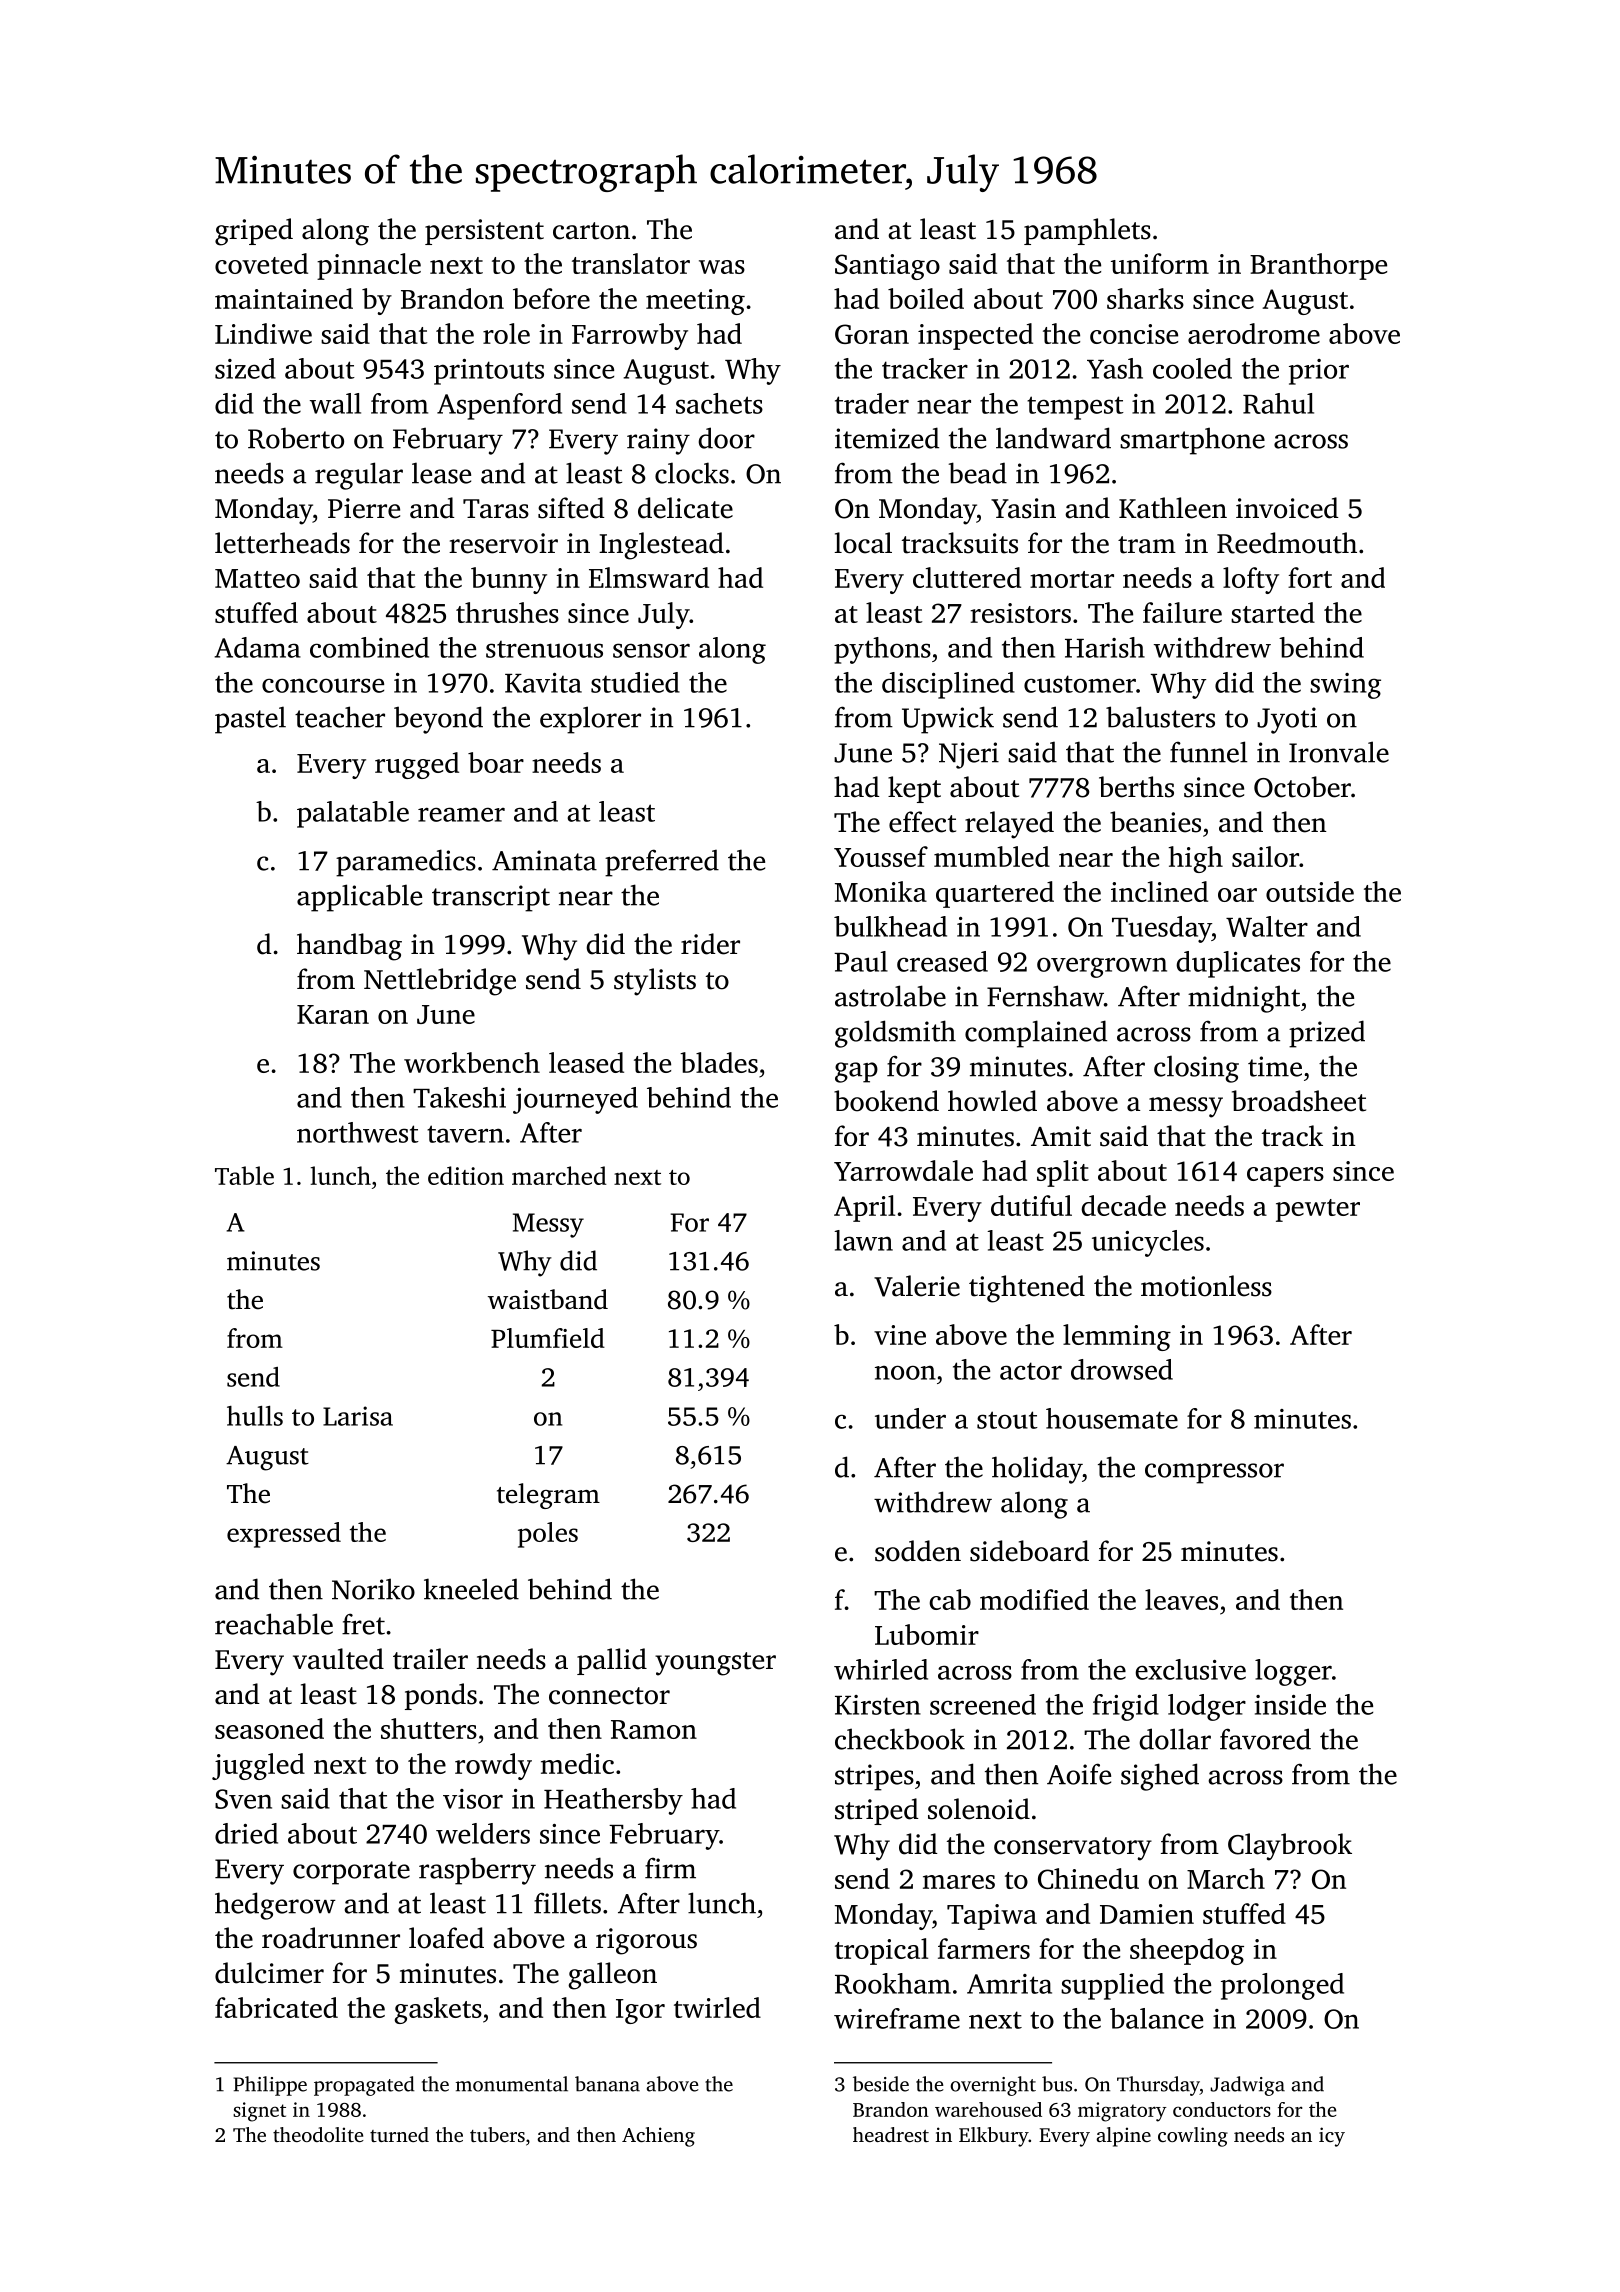 The width and height of the screenshot is (1620, 2292). I want to click on persistent, so click(484, 232).
